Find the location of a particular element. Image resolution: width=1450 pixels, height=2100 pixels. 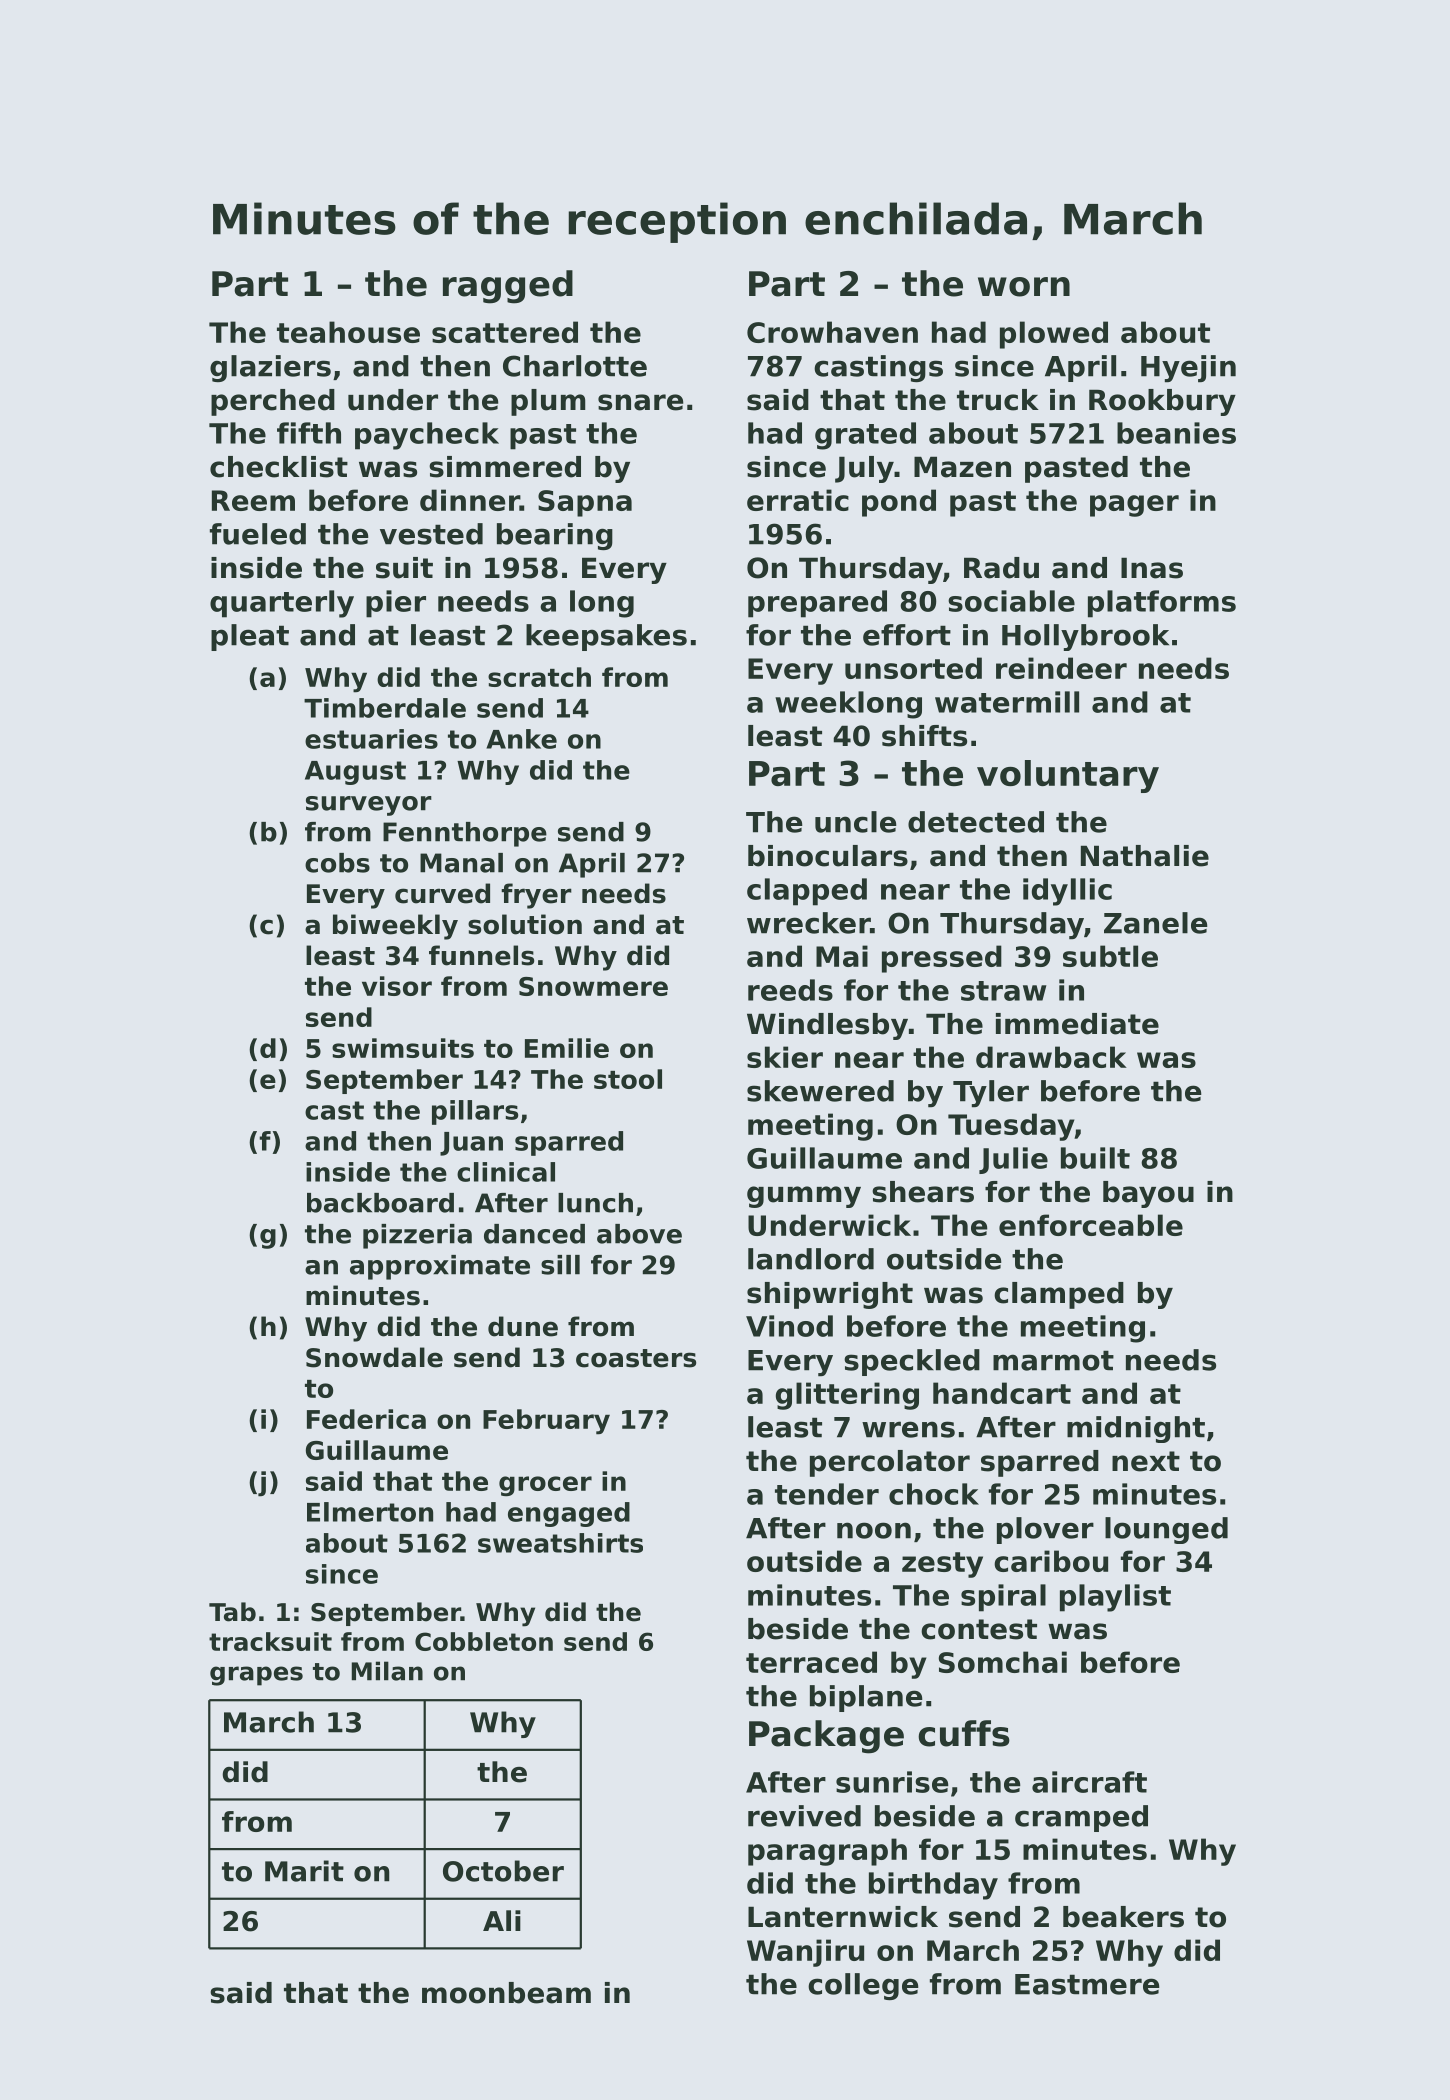

reindeer is located at coordinates (1061, 668).
